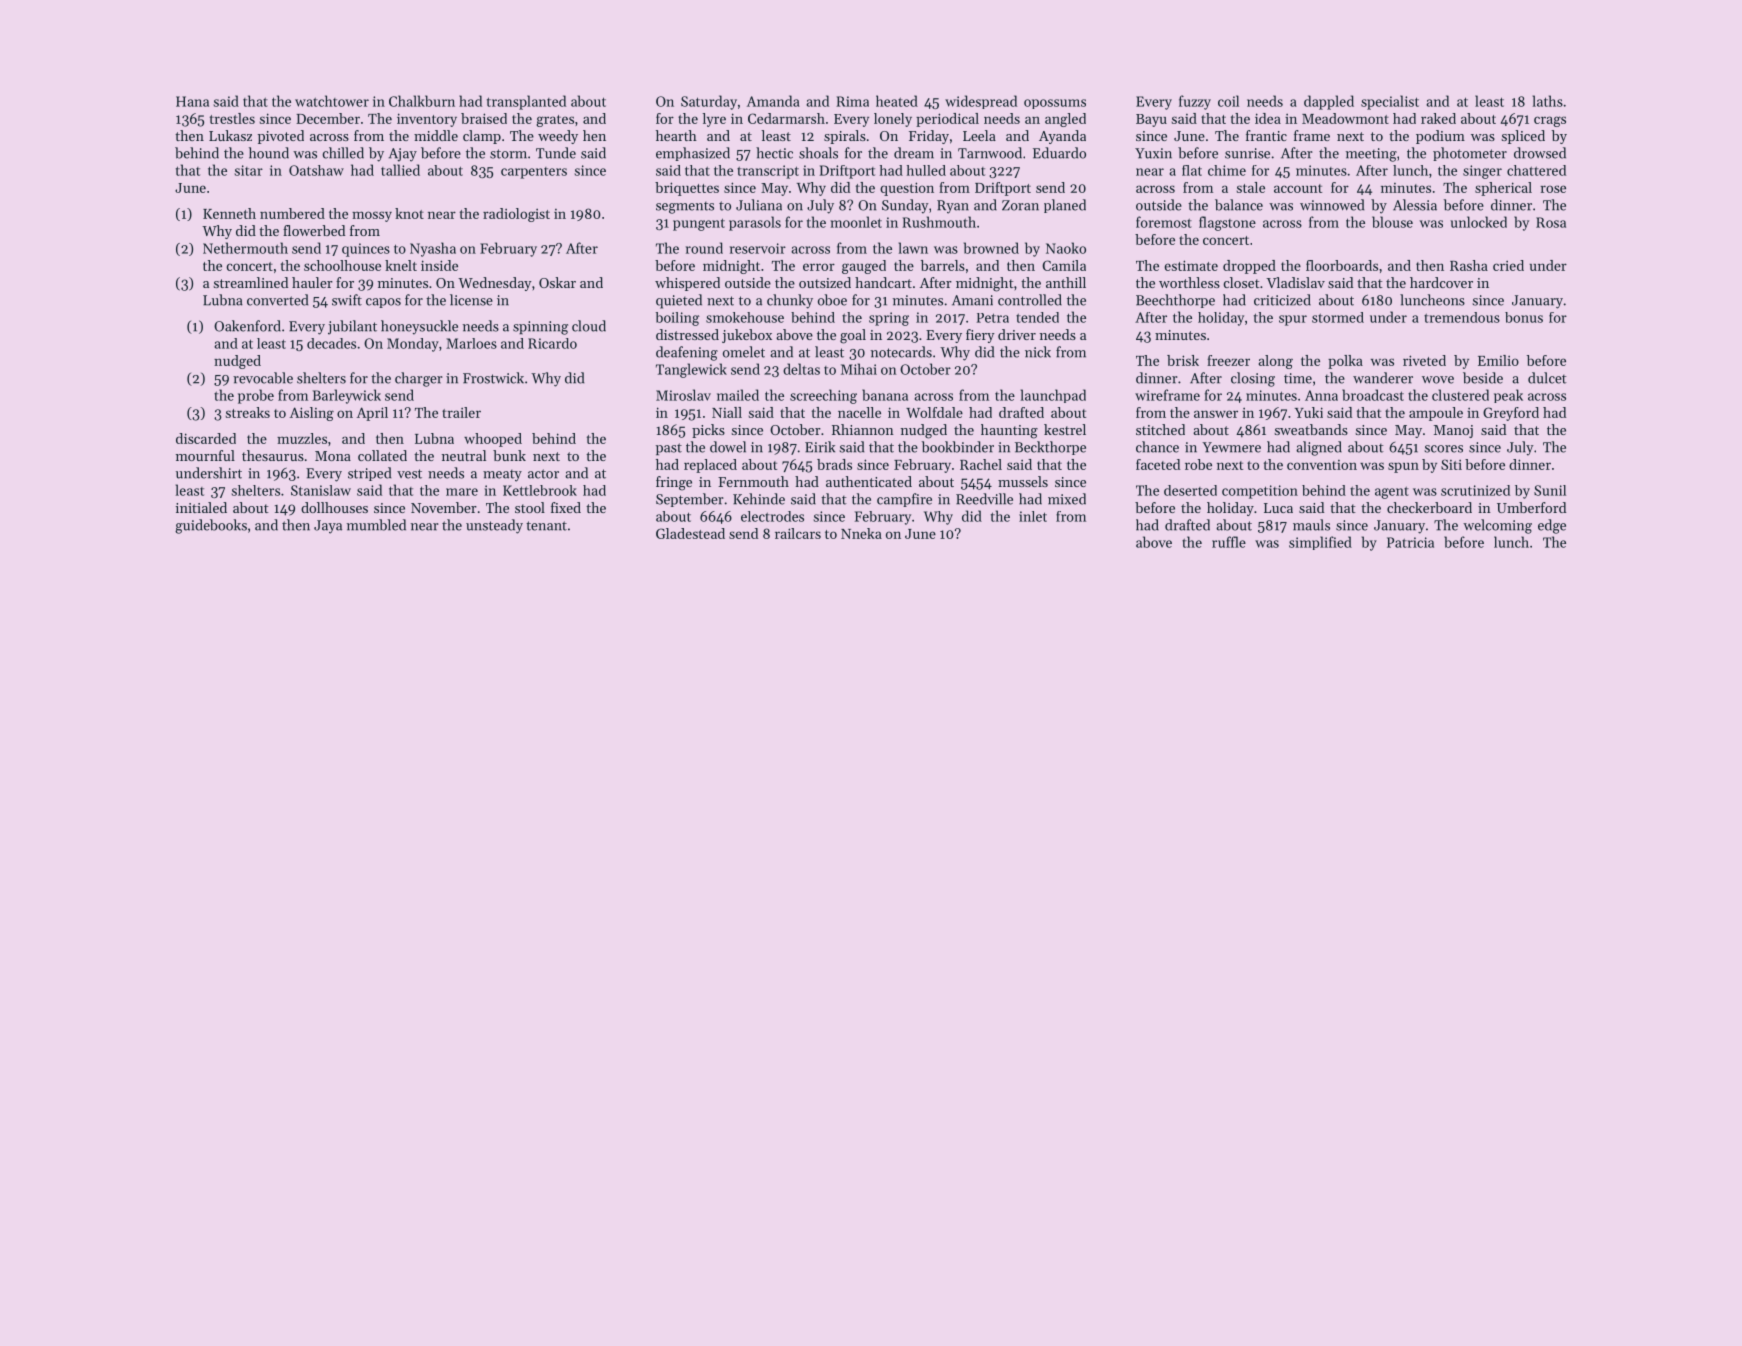  Describe the element at coordinates (427, 120) in the screenshot. I see `inventory` at that location.
